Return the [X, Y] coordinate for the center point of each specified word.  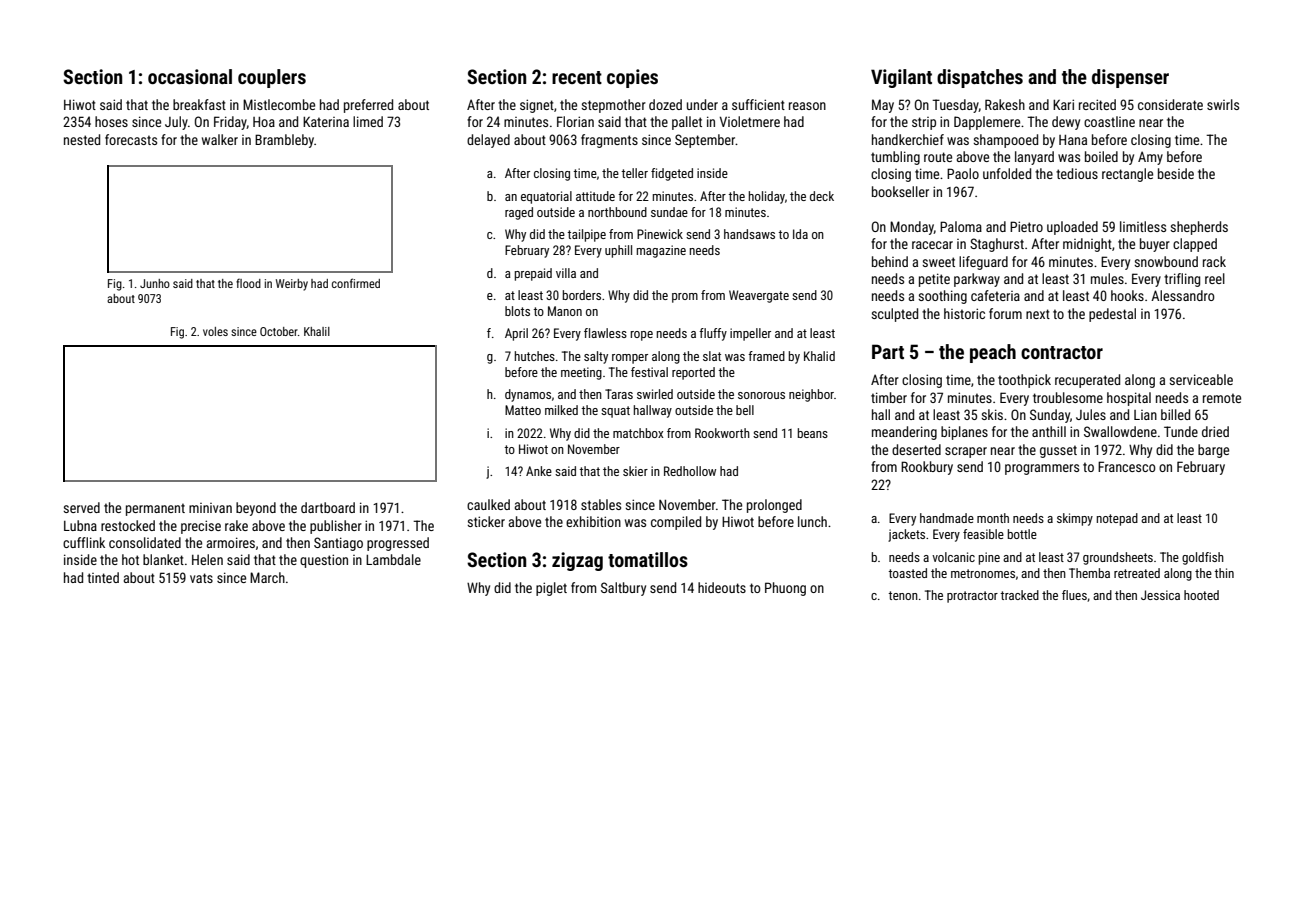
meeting [581, 373]
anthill [1049, 431]
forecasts [131, 139]
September [705, 141]
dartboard [328, 507]
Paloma [961, 226]
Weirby [292, 285]
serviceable [1201, 379]
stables [601, 504]
